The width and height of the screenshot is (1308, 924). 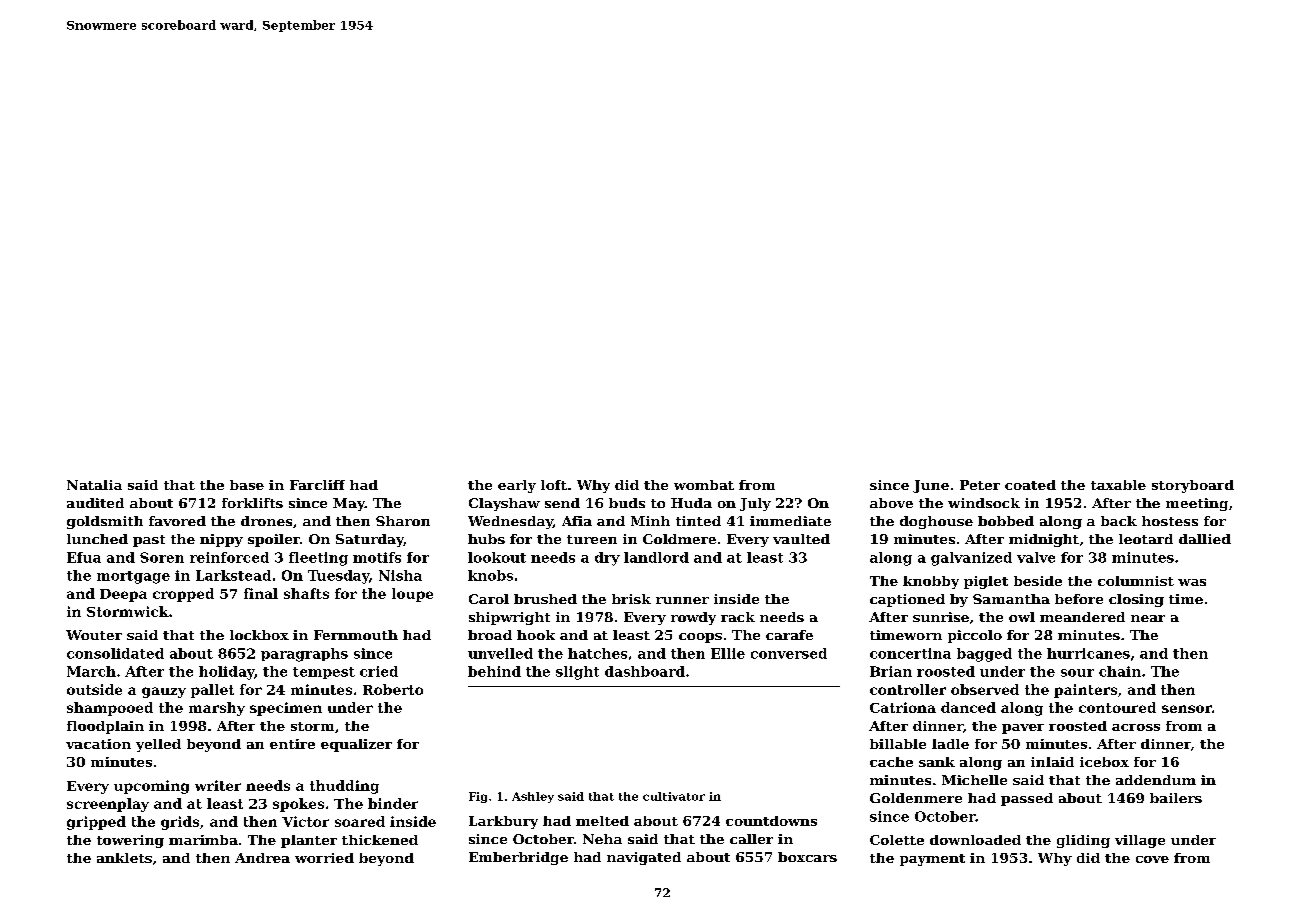 I want to click on drones, so click(x=266, y=521).
